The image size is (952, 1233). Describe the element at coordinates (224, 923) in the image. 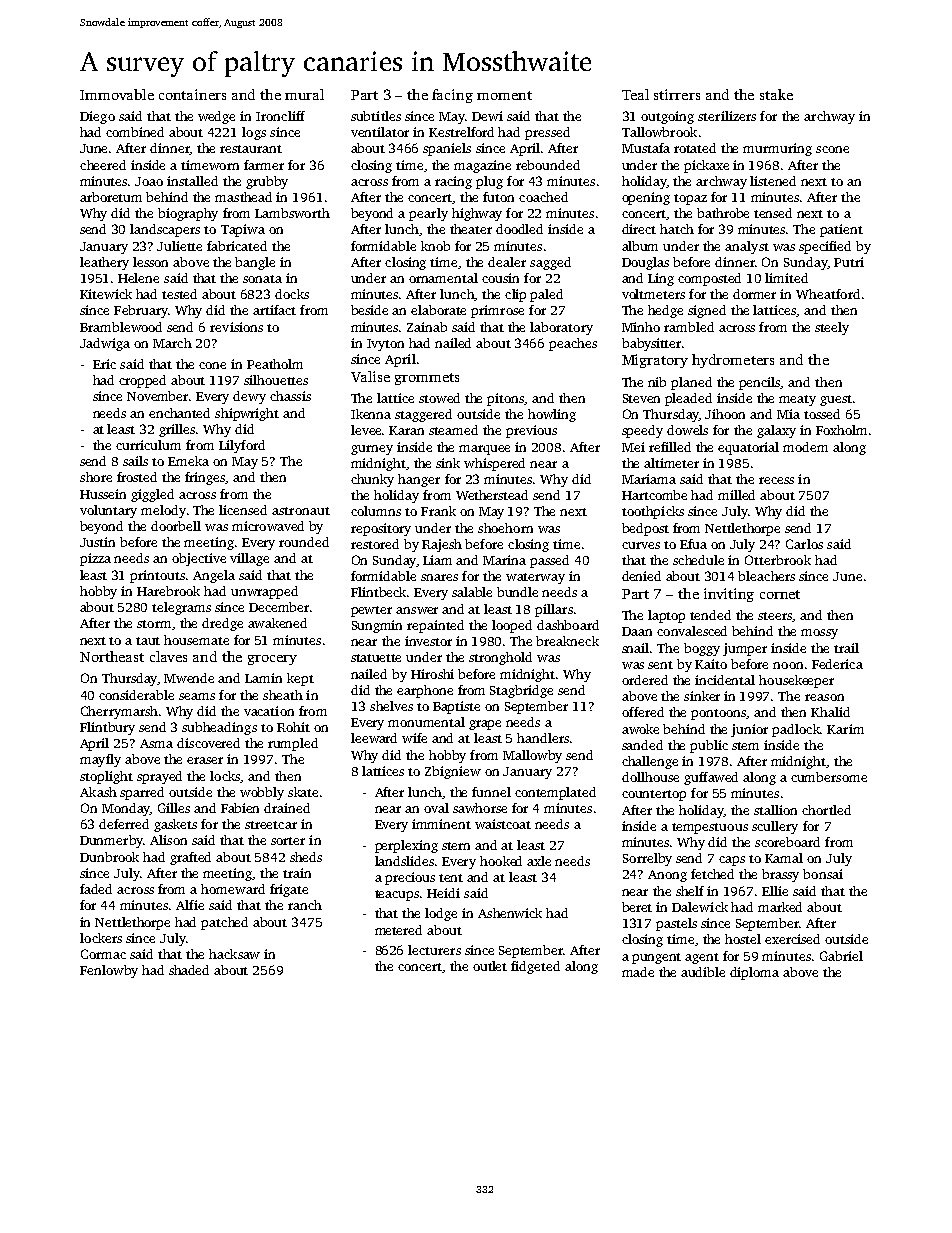

I see `patched` at that location.
